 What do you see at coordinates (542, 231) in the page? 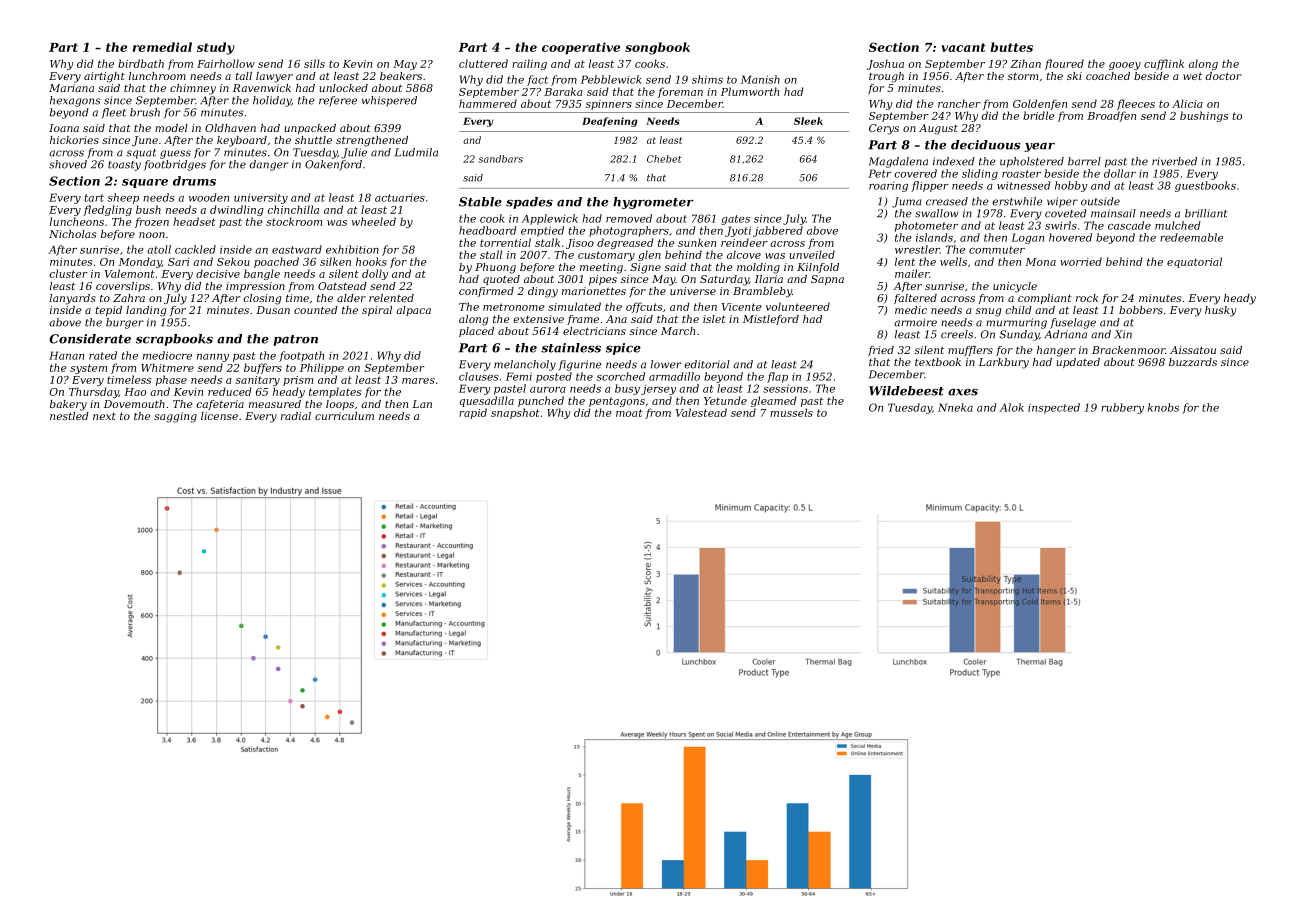
I see `emptied` at bounding box center [542, 231].
